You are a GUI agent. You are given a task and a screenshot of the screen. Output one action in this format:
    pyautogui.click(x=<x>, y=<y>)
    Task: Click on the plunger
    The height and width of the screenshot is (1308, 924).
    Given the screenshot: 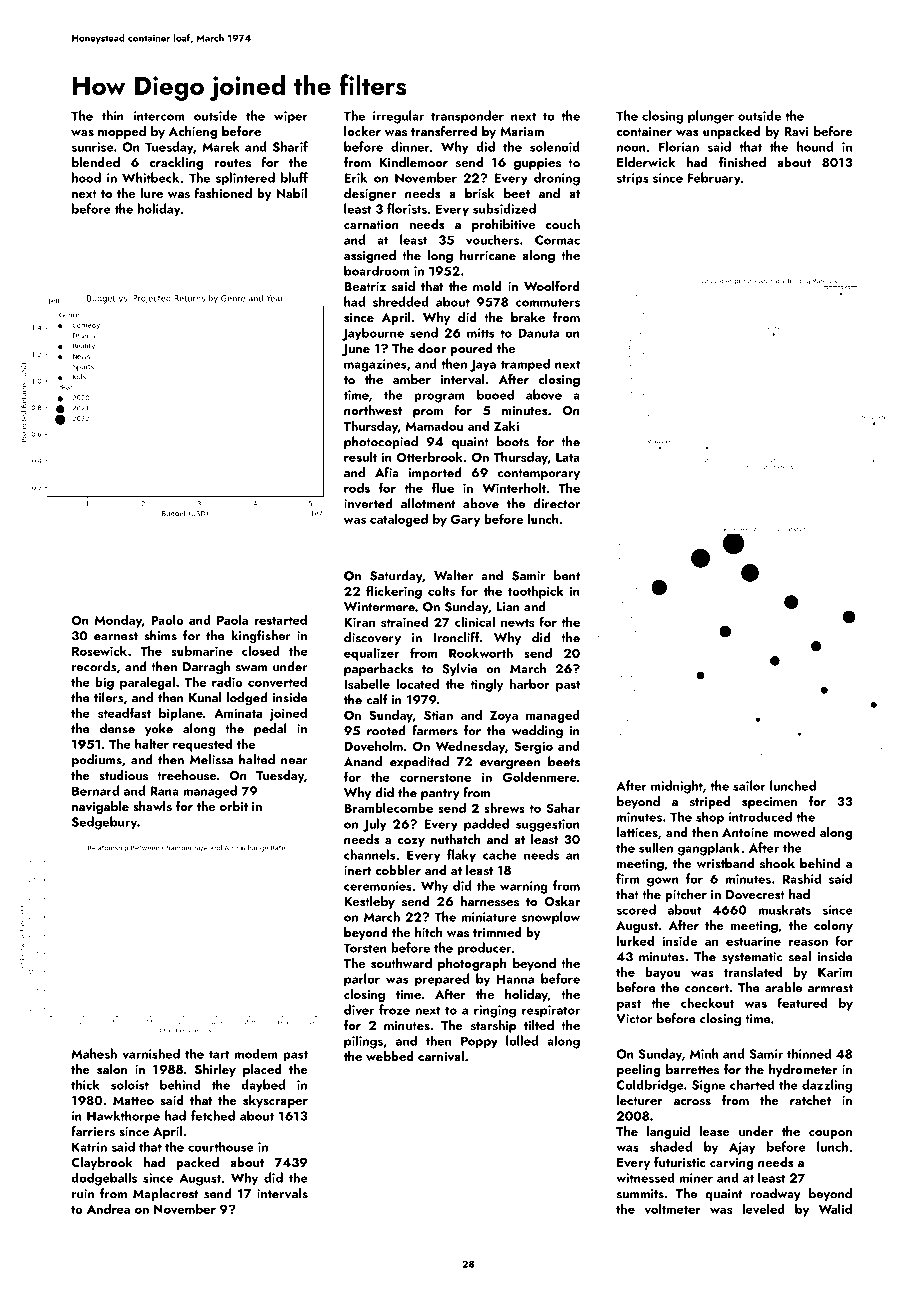 What is the action you would take?
    pyautogui.click(x=711, y=117)
